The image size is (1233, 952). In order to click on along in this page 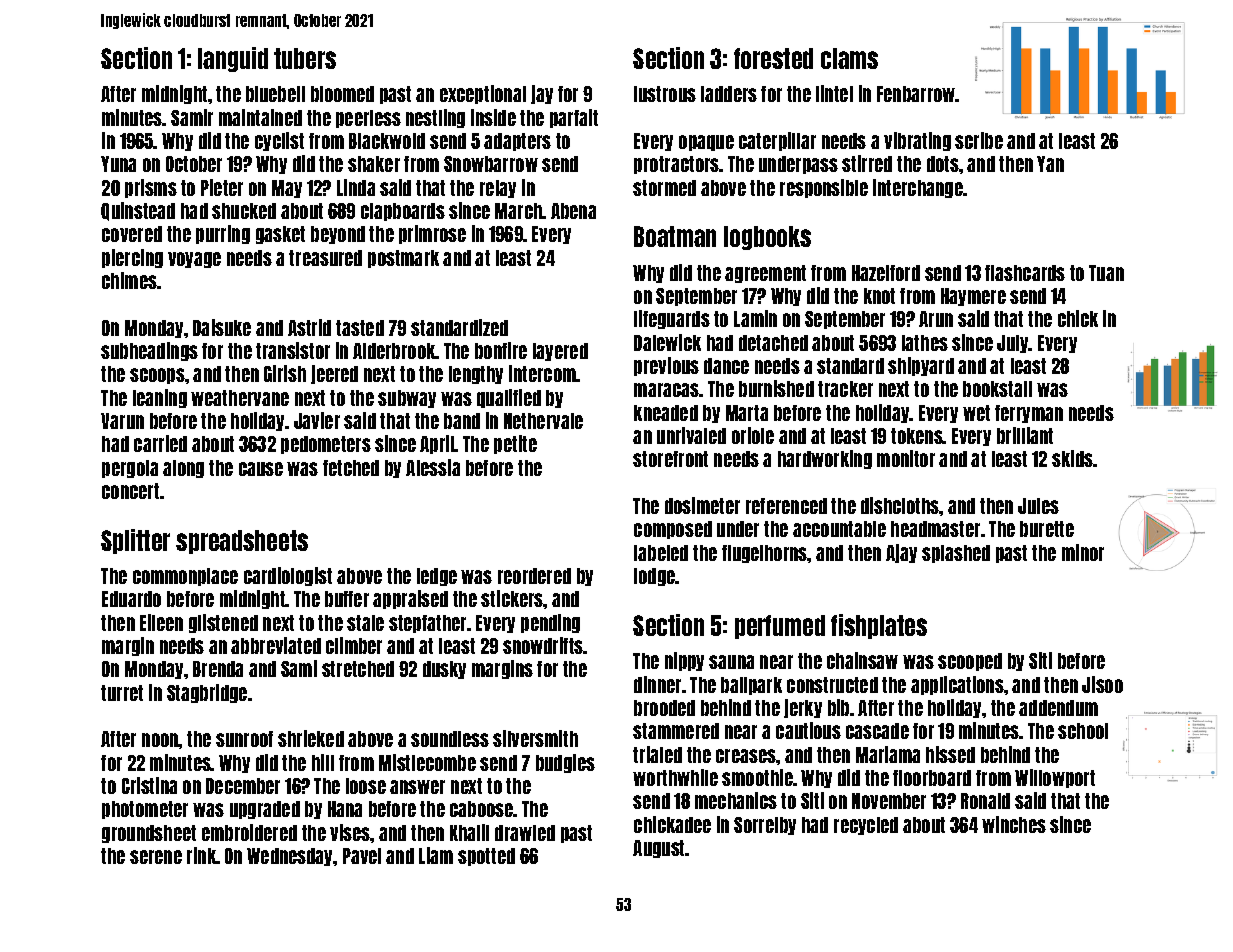, I will do `click(183, 469)`.
